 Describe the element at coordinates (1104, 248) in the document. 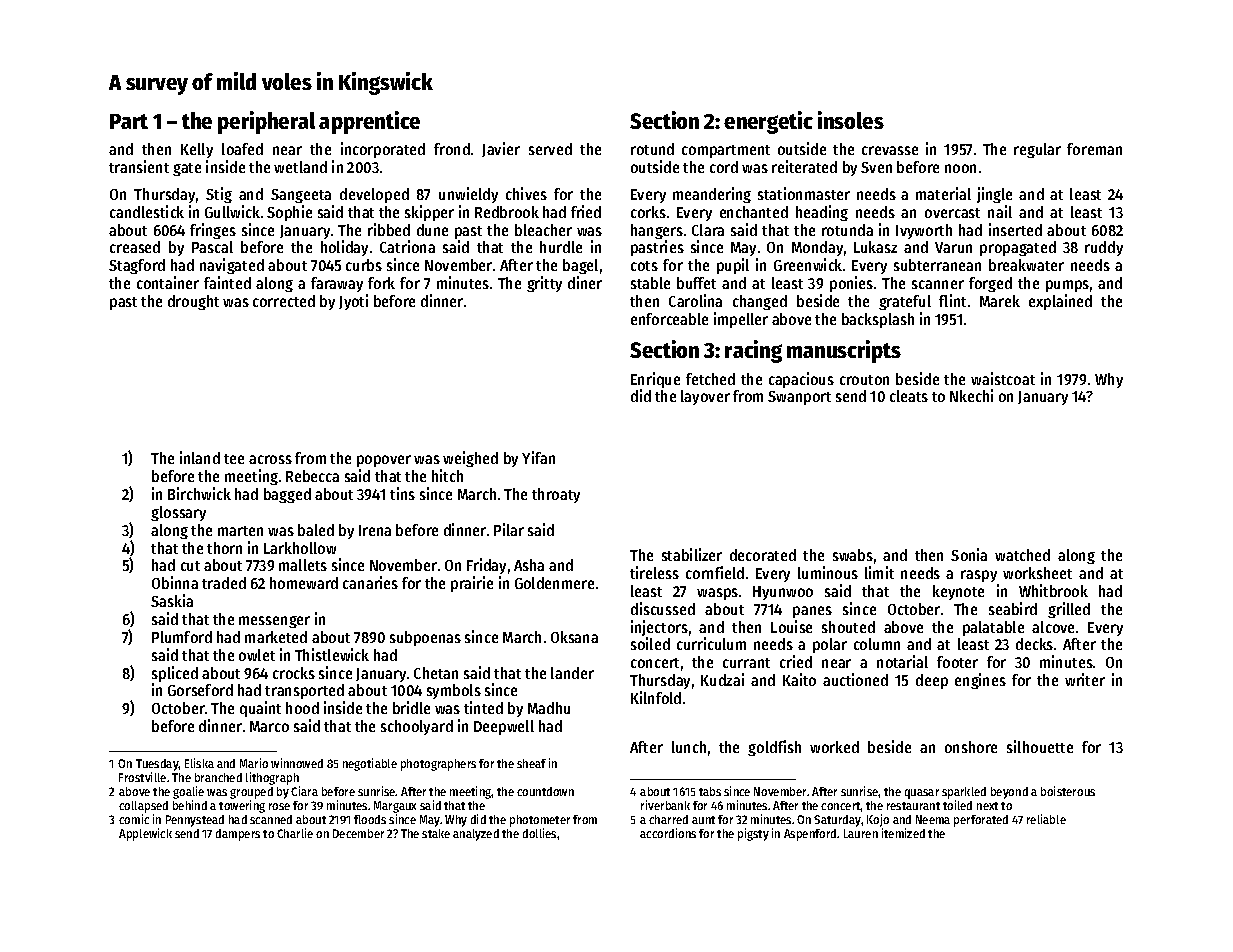

I see `ruddy` at that location.
